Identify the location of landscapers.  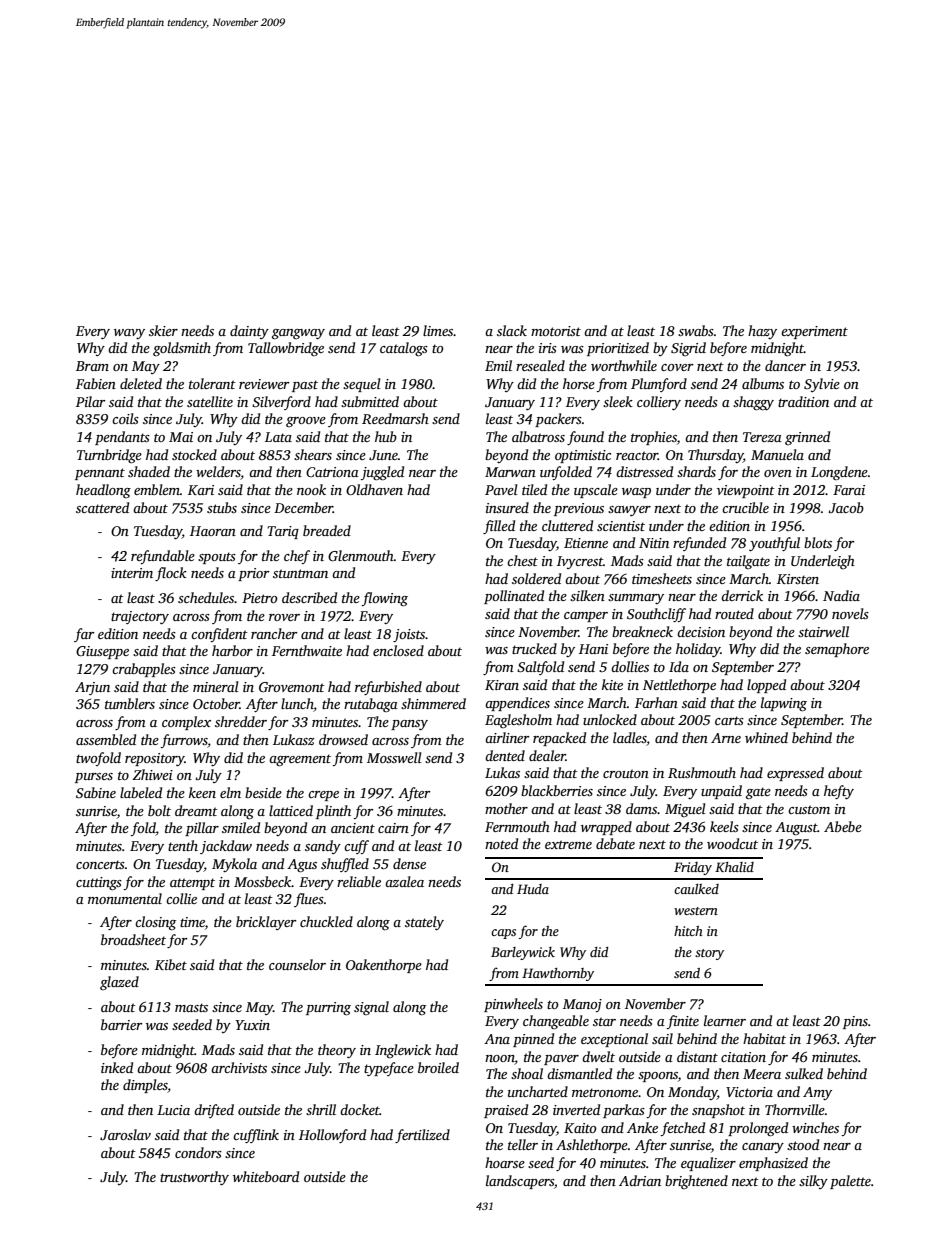
(520, 1182).
